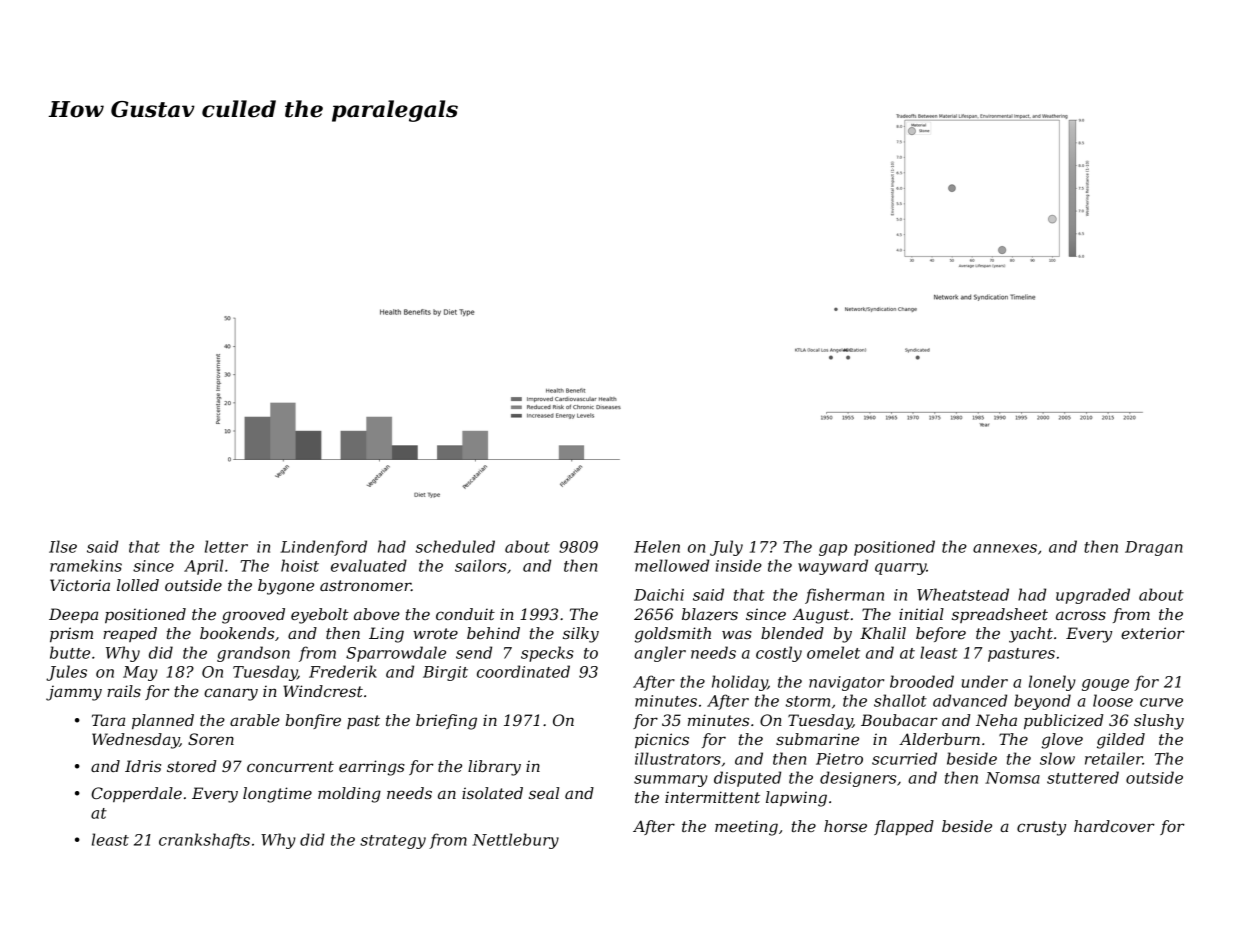  What do you see at coordinates (1114, 758) in the document?
I see `retailer` at bounding box center [1114, 758].
